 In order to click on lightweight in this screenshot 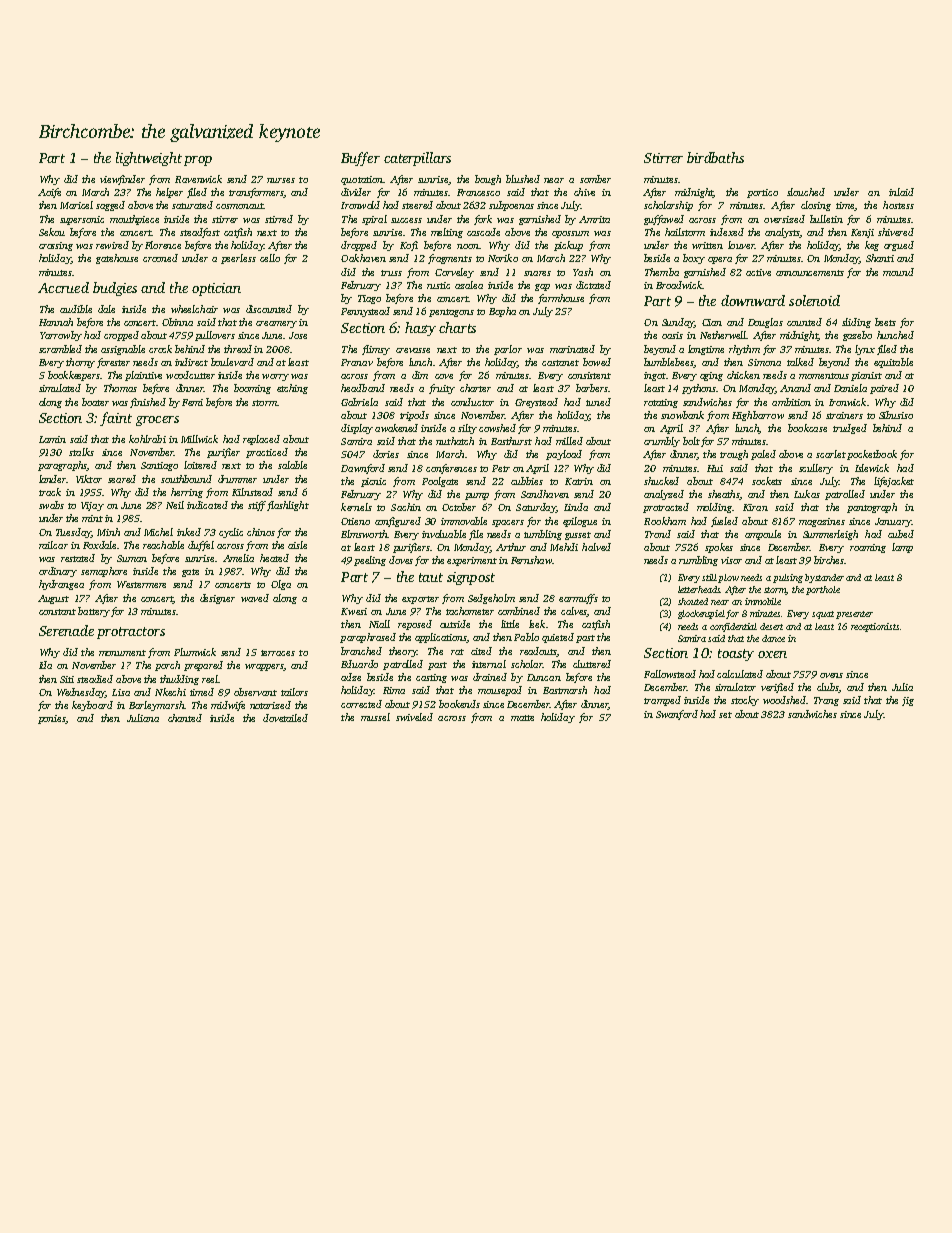, I will do `click(149, 159)`.
